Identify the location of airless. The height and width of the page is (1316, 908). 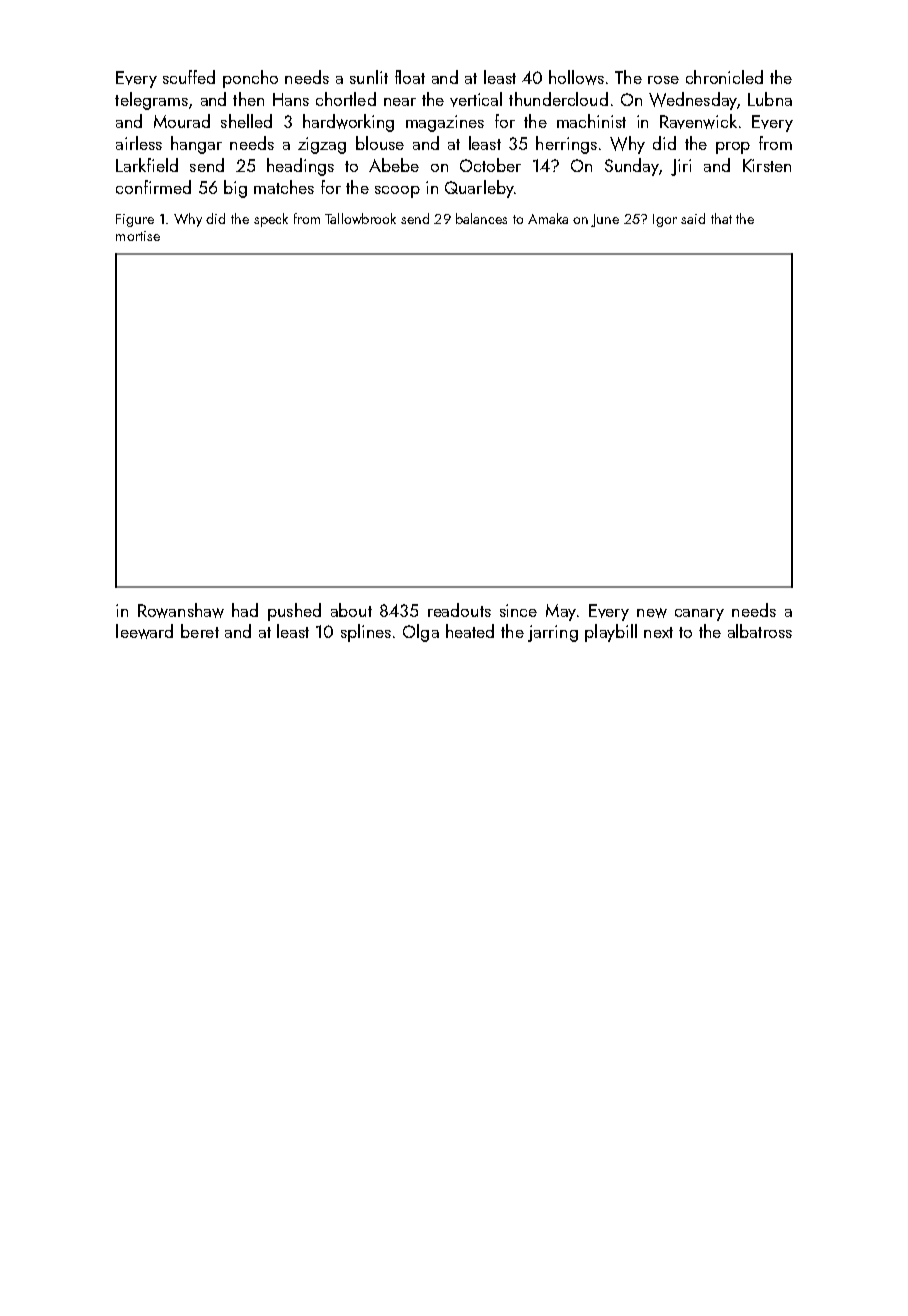
(139, 143).
